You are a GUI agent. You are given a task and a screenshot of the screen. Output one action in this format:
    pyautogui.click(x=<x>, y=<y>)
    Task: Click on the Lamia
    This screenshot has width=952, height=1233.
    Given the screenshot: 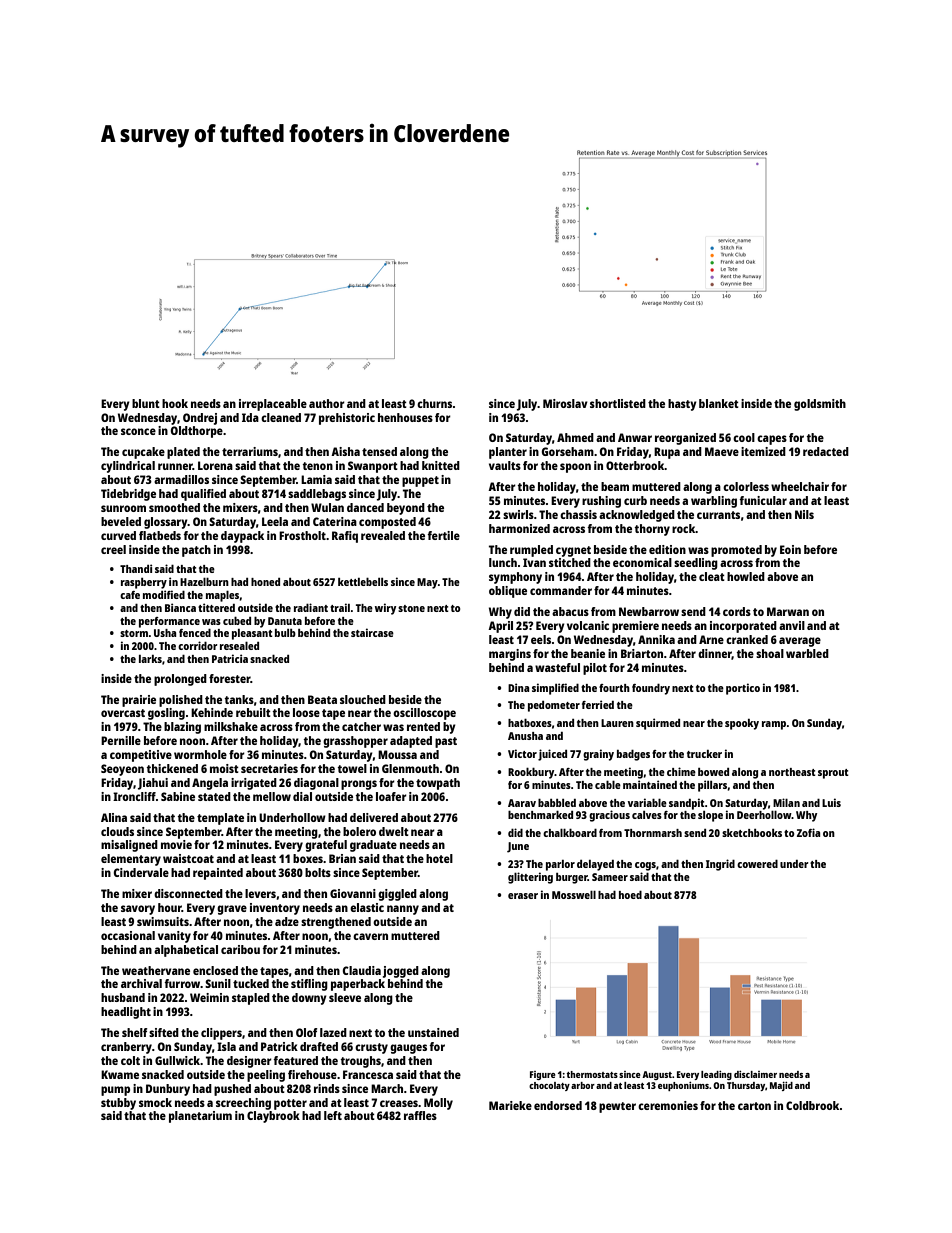 What is the action you would take?
    pyautogui.click(x=316, y=479)
